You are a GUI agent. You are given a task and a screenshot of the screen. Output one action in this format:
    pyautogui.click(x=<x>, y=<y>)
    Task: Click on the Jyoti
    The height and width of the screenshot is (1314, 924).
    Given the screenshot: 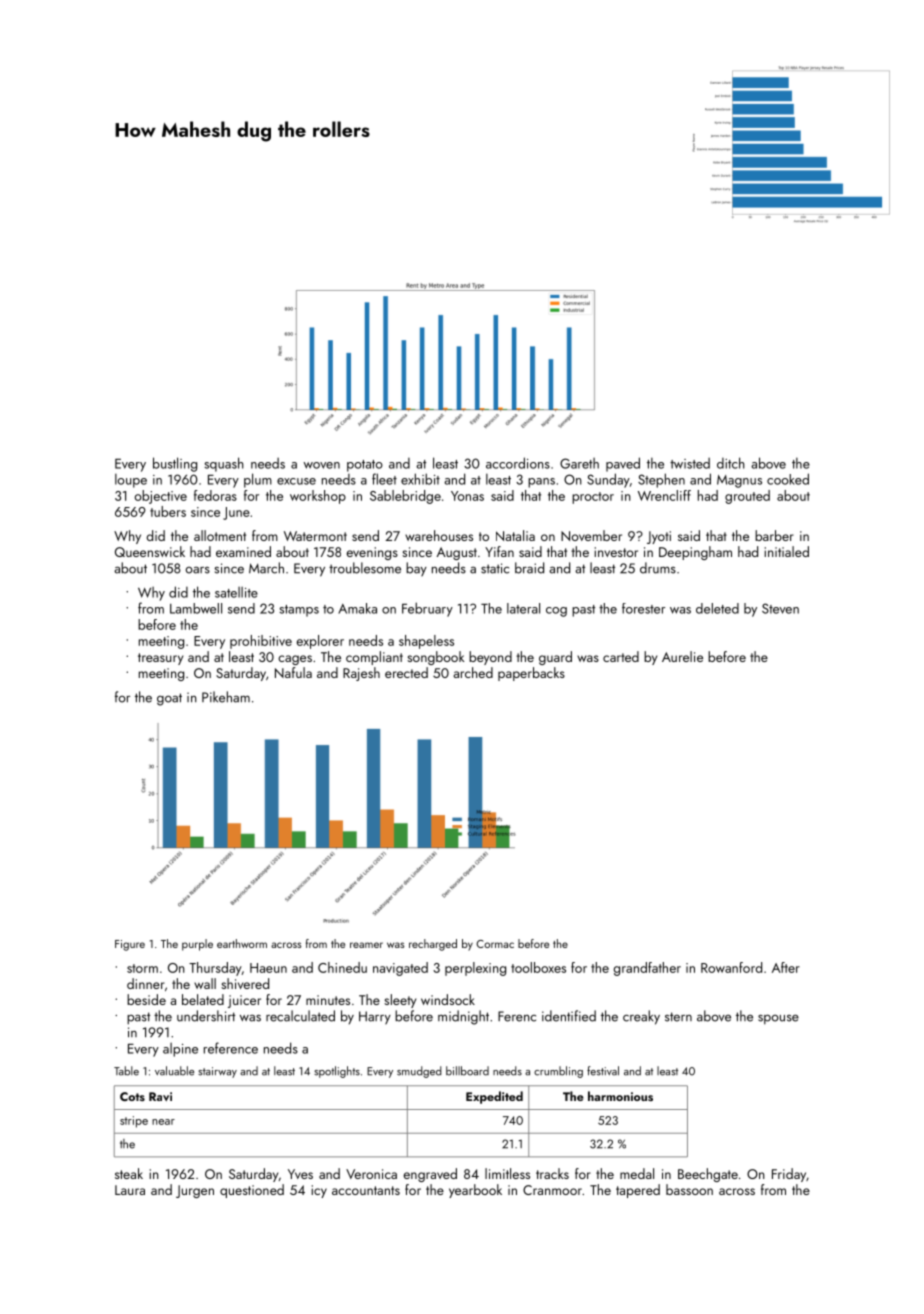 What is the action you would take?
    pyautogui.click(x=659, y=537)
